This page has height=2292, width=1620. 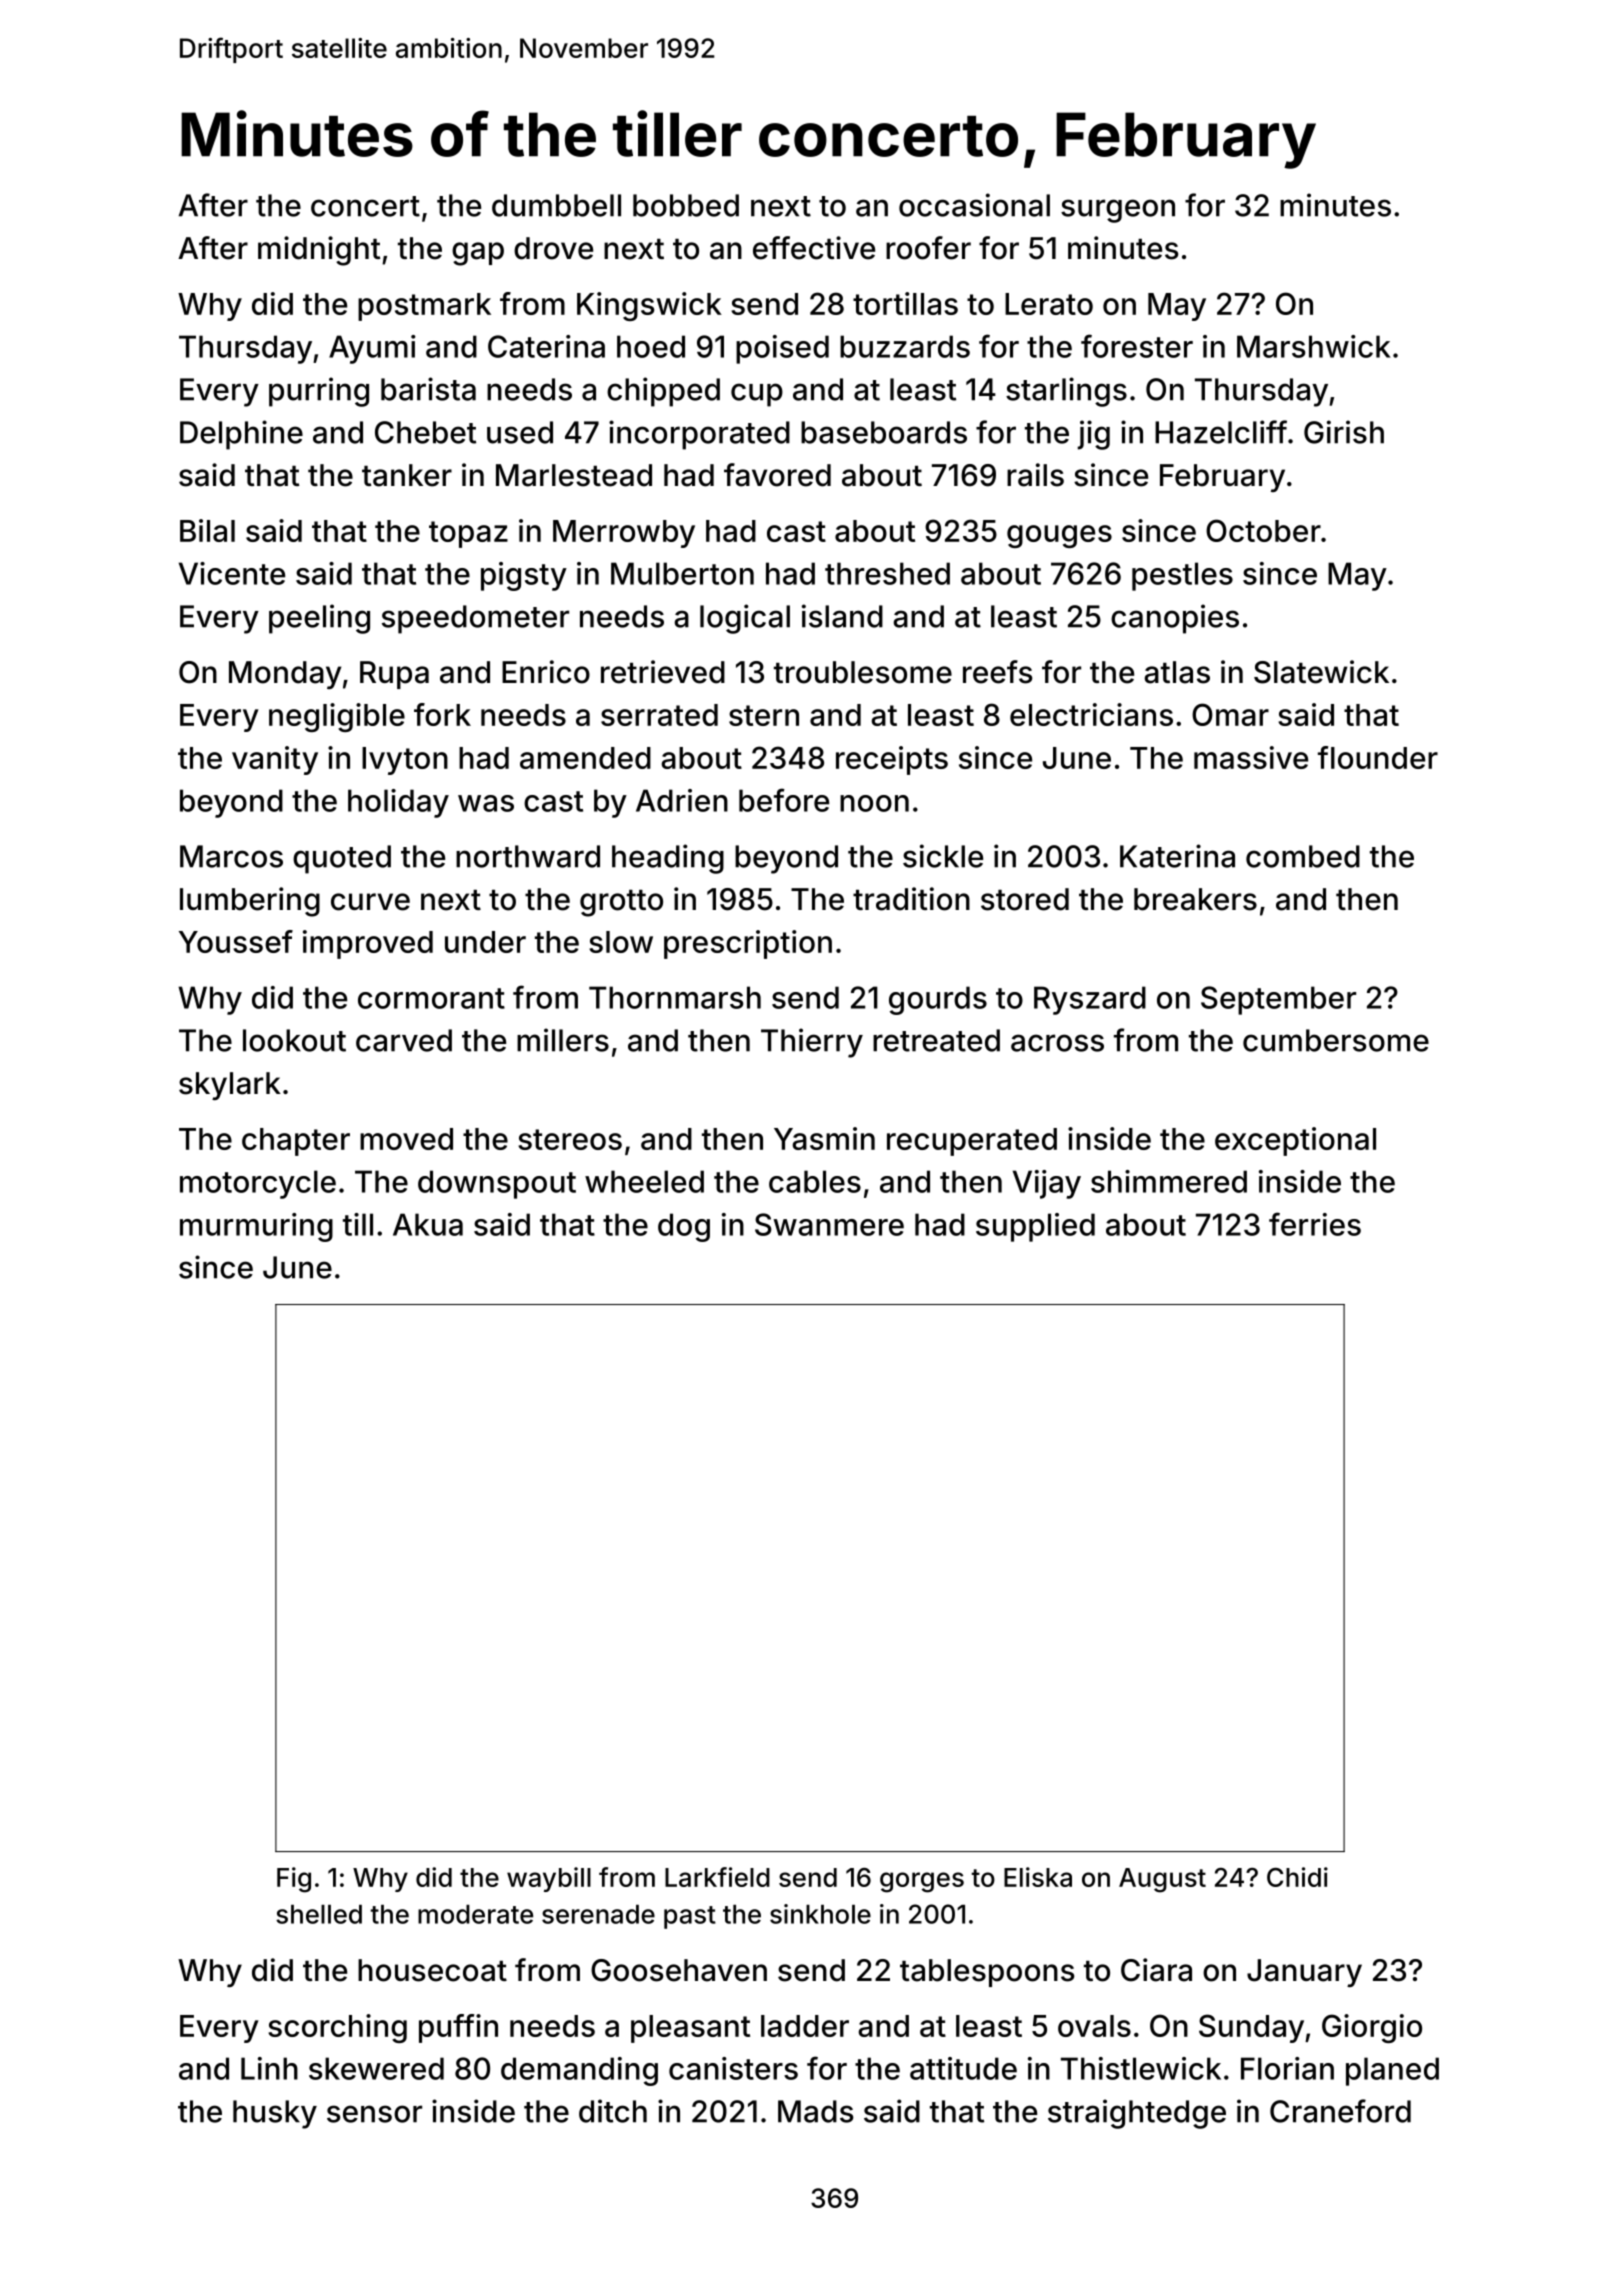 I want to click on occasional, so click(x=974, y=205).
